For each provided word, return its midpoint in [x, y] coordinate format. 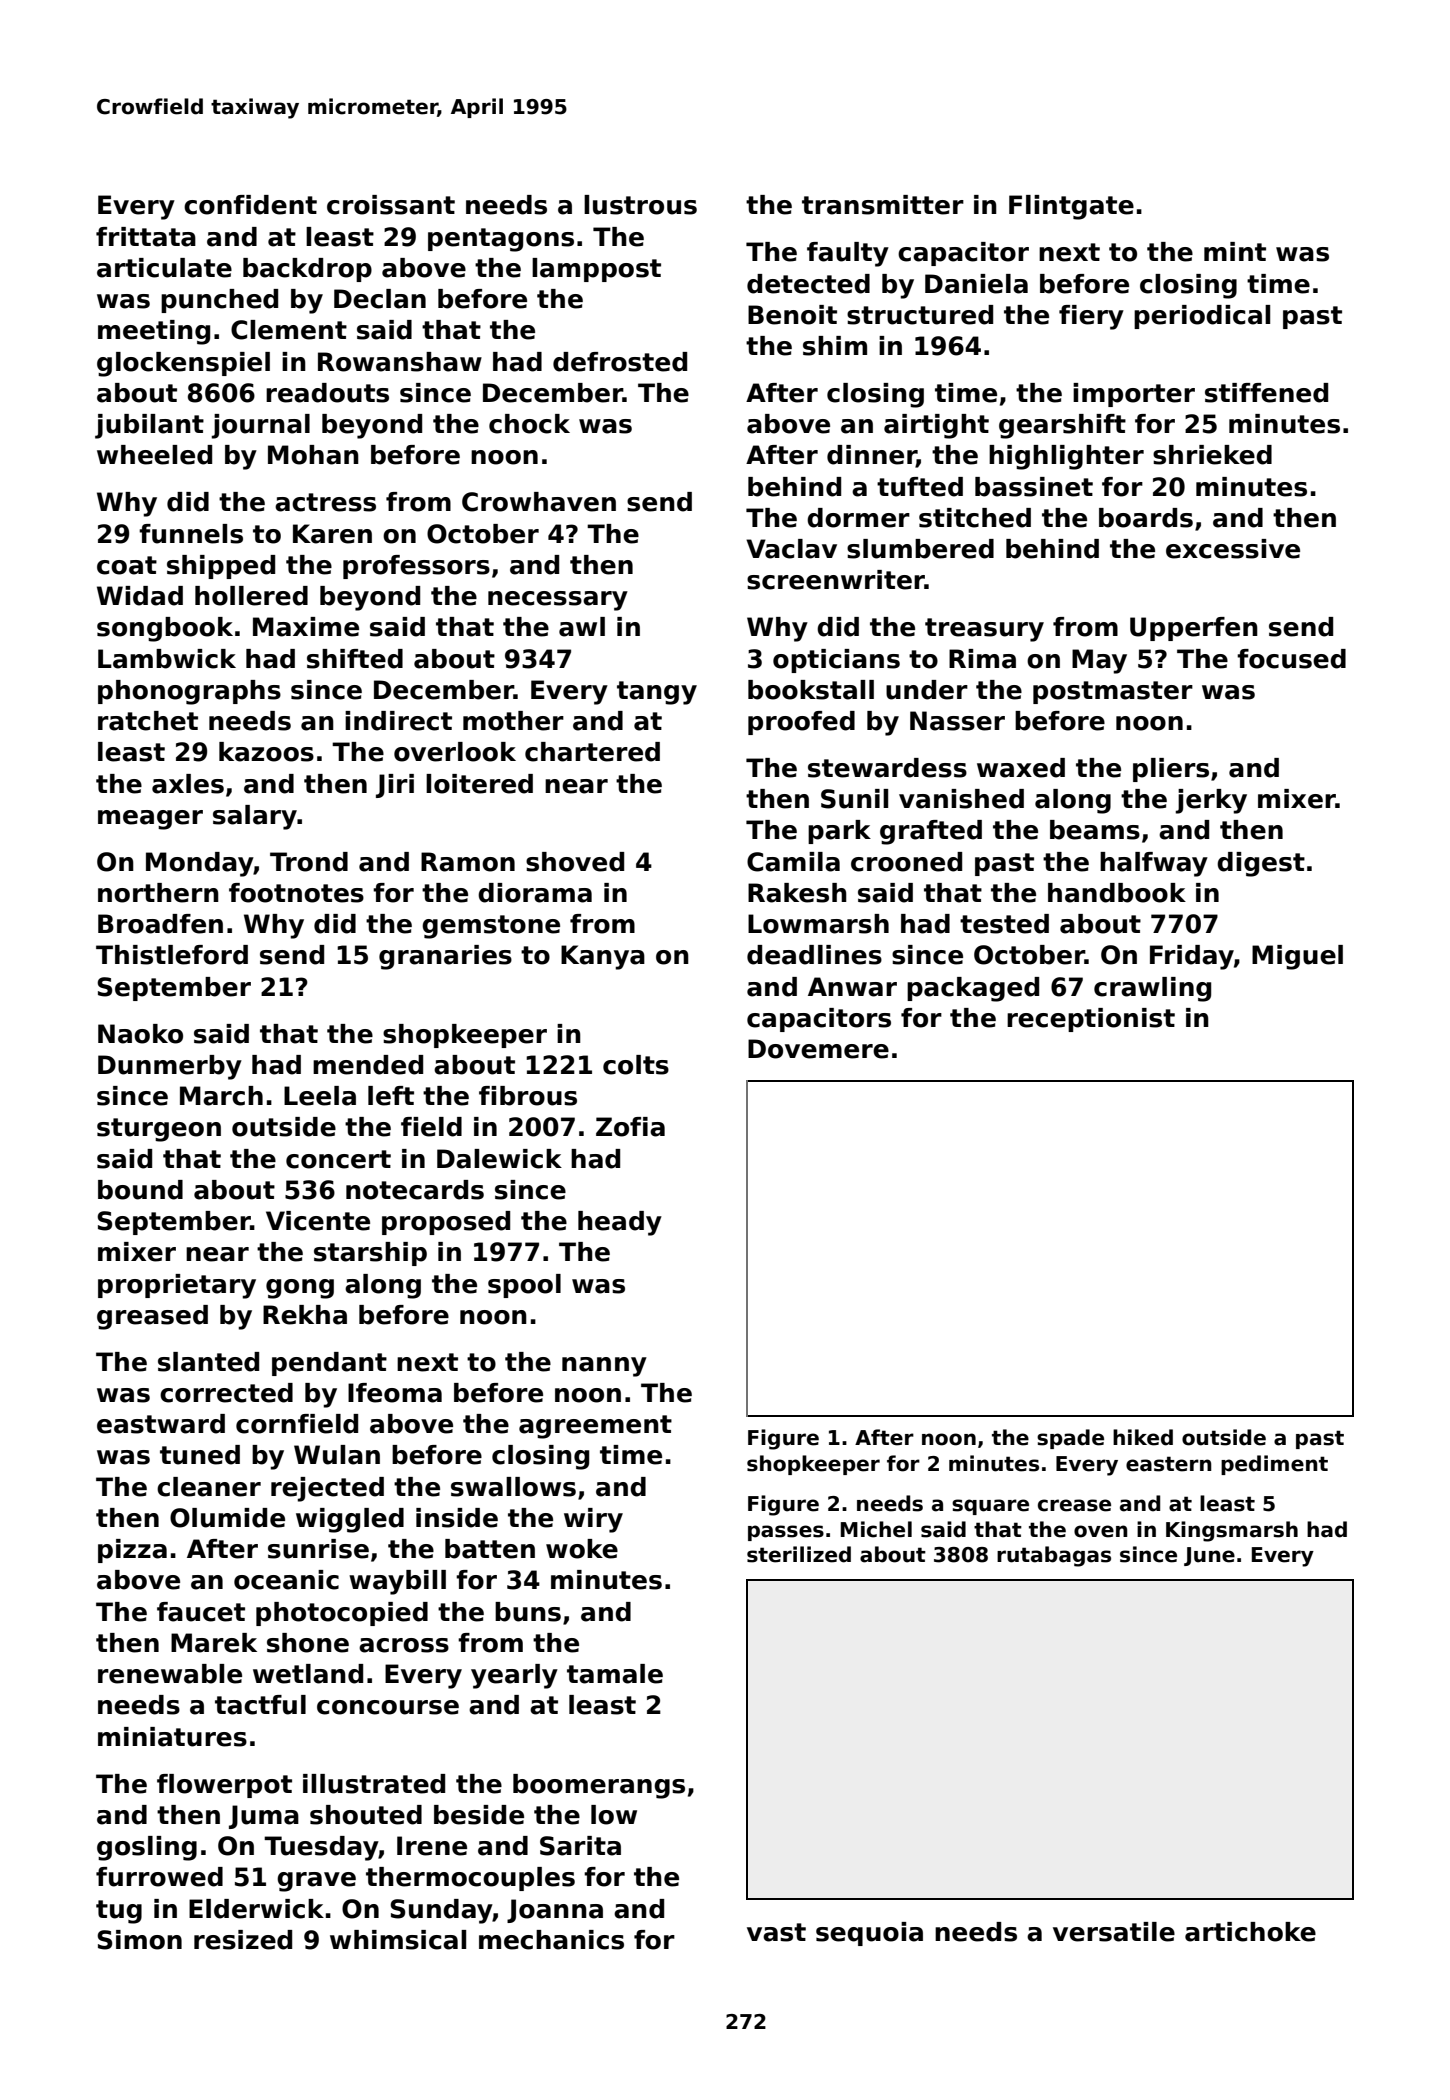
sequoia [869, 1934]
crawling [1152, 989]
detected [808, 284]
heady [620, 1223]
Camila [793, 862]
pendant [329, 1364]
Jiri [395, 786]
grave [316, 1882]
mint [1235, 251]
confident [250, 205]
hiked [1143, 1437]
